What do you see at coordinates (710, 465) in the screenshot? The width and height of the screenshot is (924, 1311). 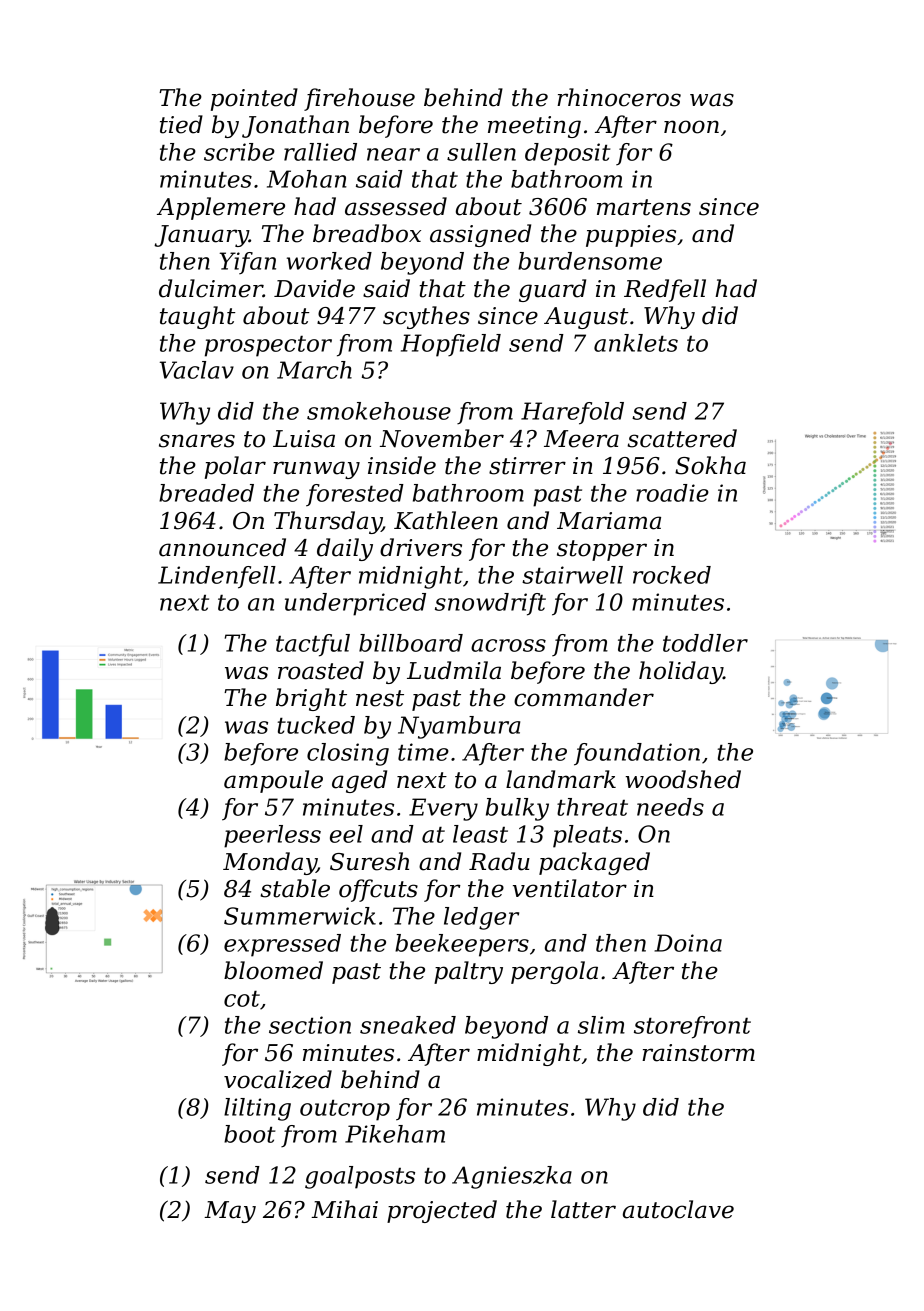 I see `Sokha` at bounding box center [710, 465].
